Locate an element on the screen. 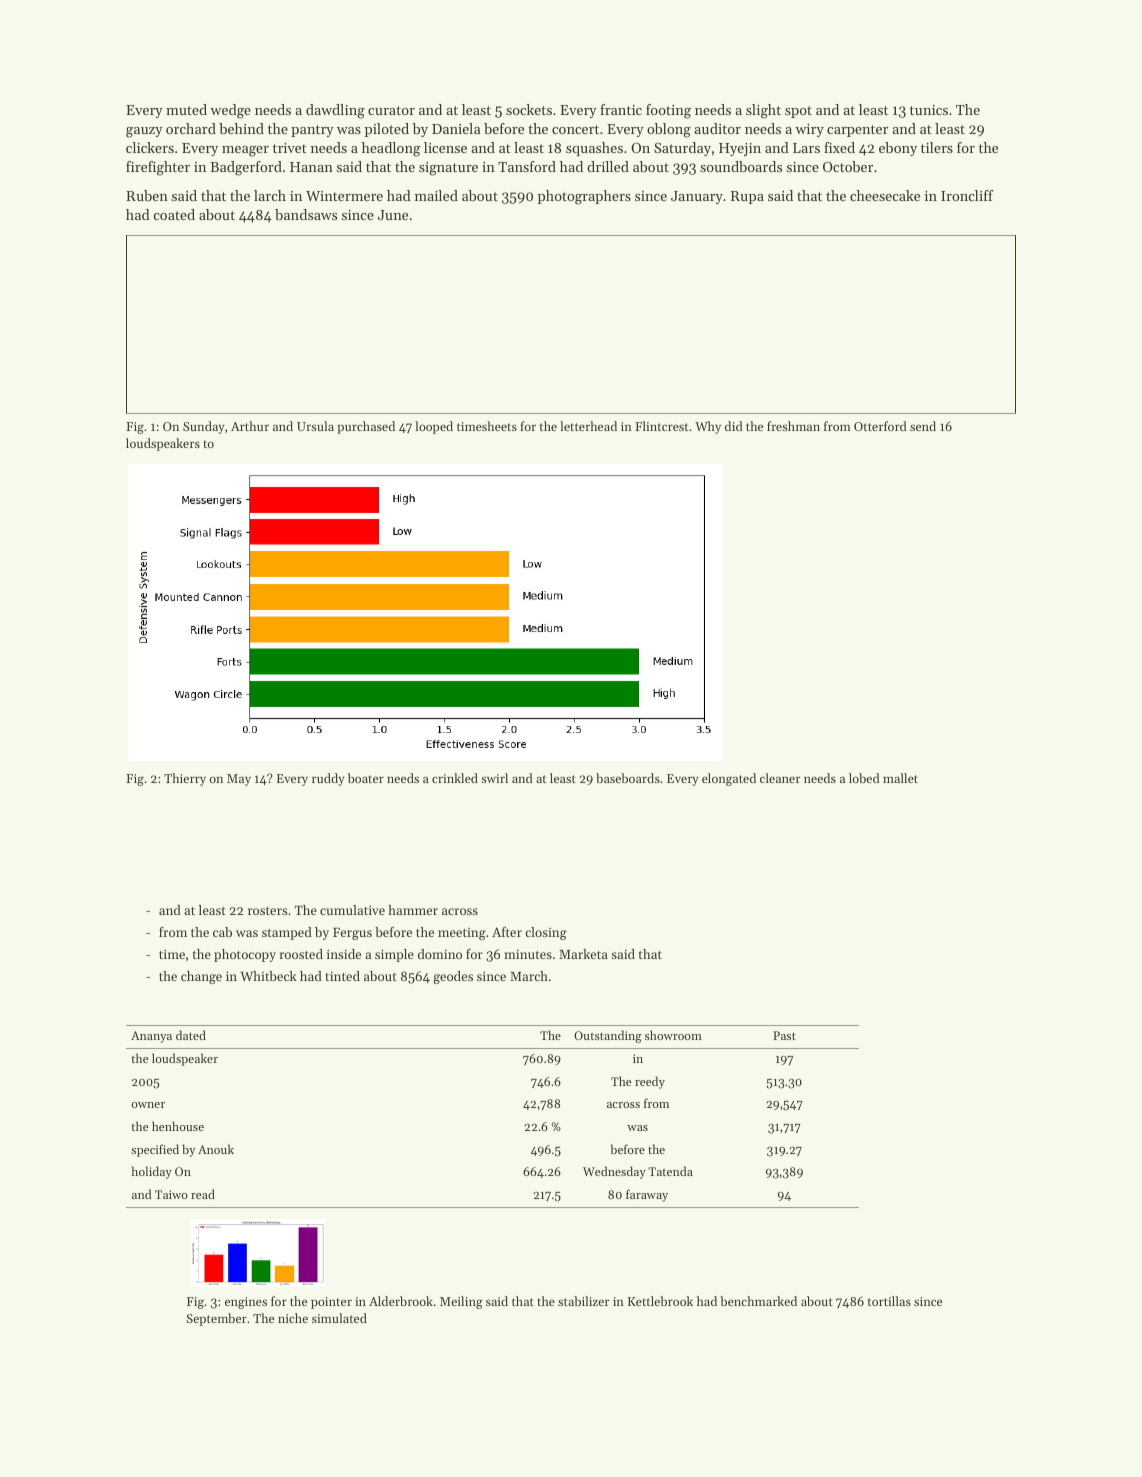 The height and width of the screenshot is (1477, 1142). Ursula is located at coordinates (315, 426).
